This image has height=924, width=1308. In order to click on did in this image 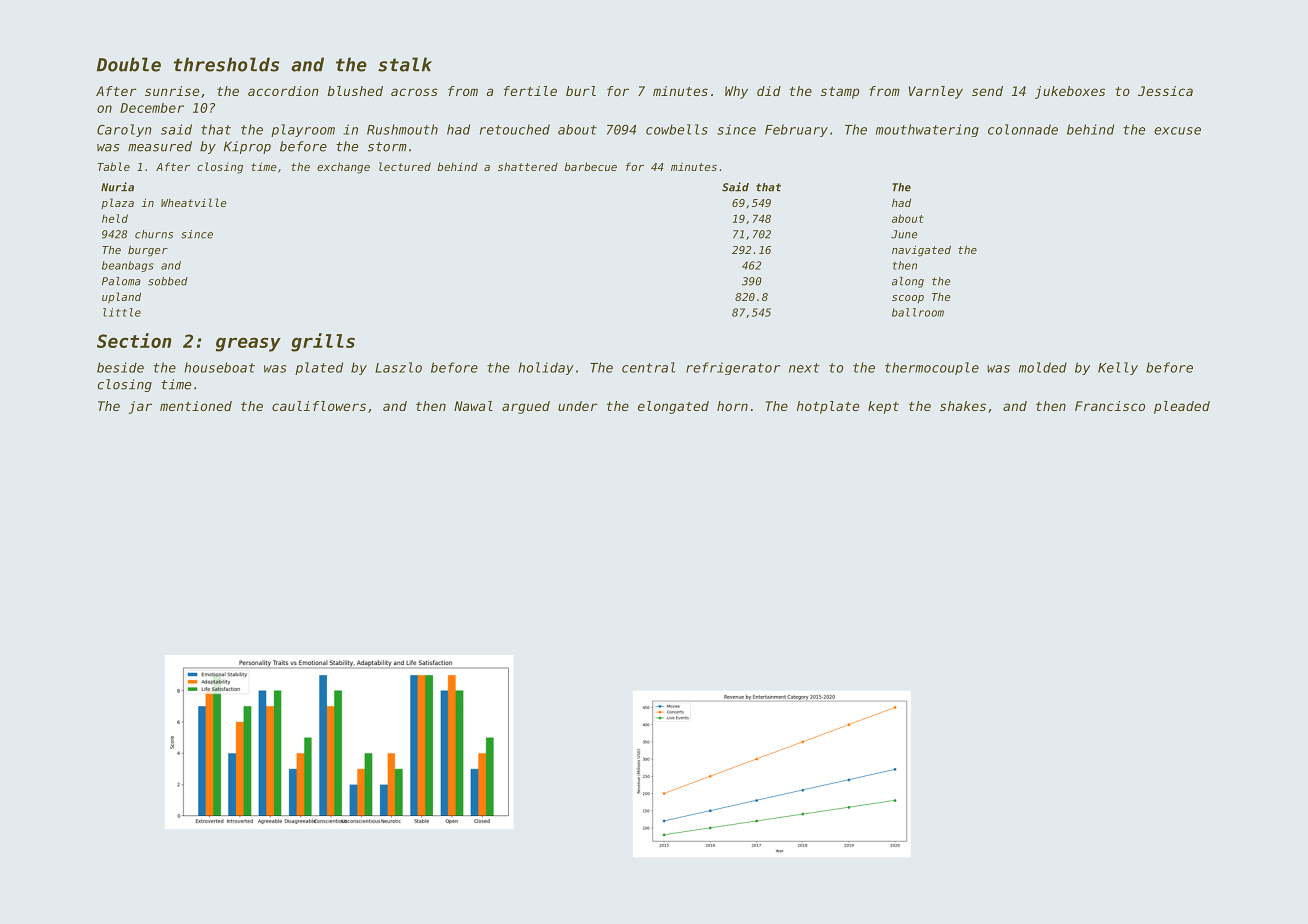, I will do `click(769, 91)`.
